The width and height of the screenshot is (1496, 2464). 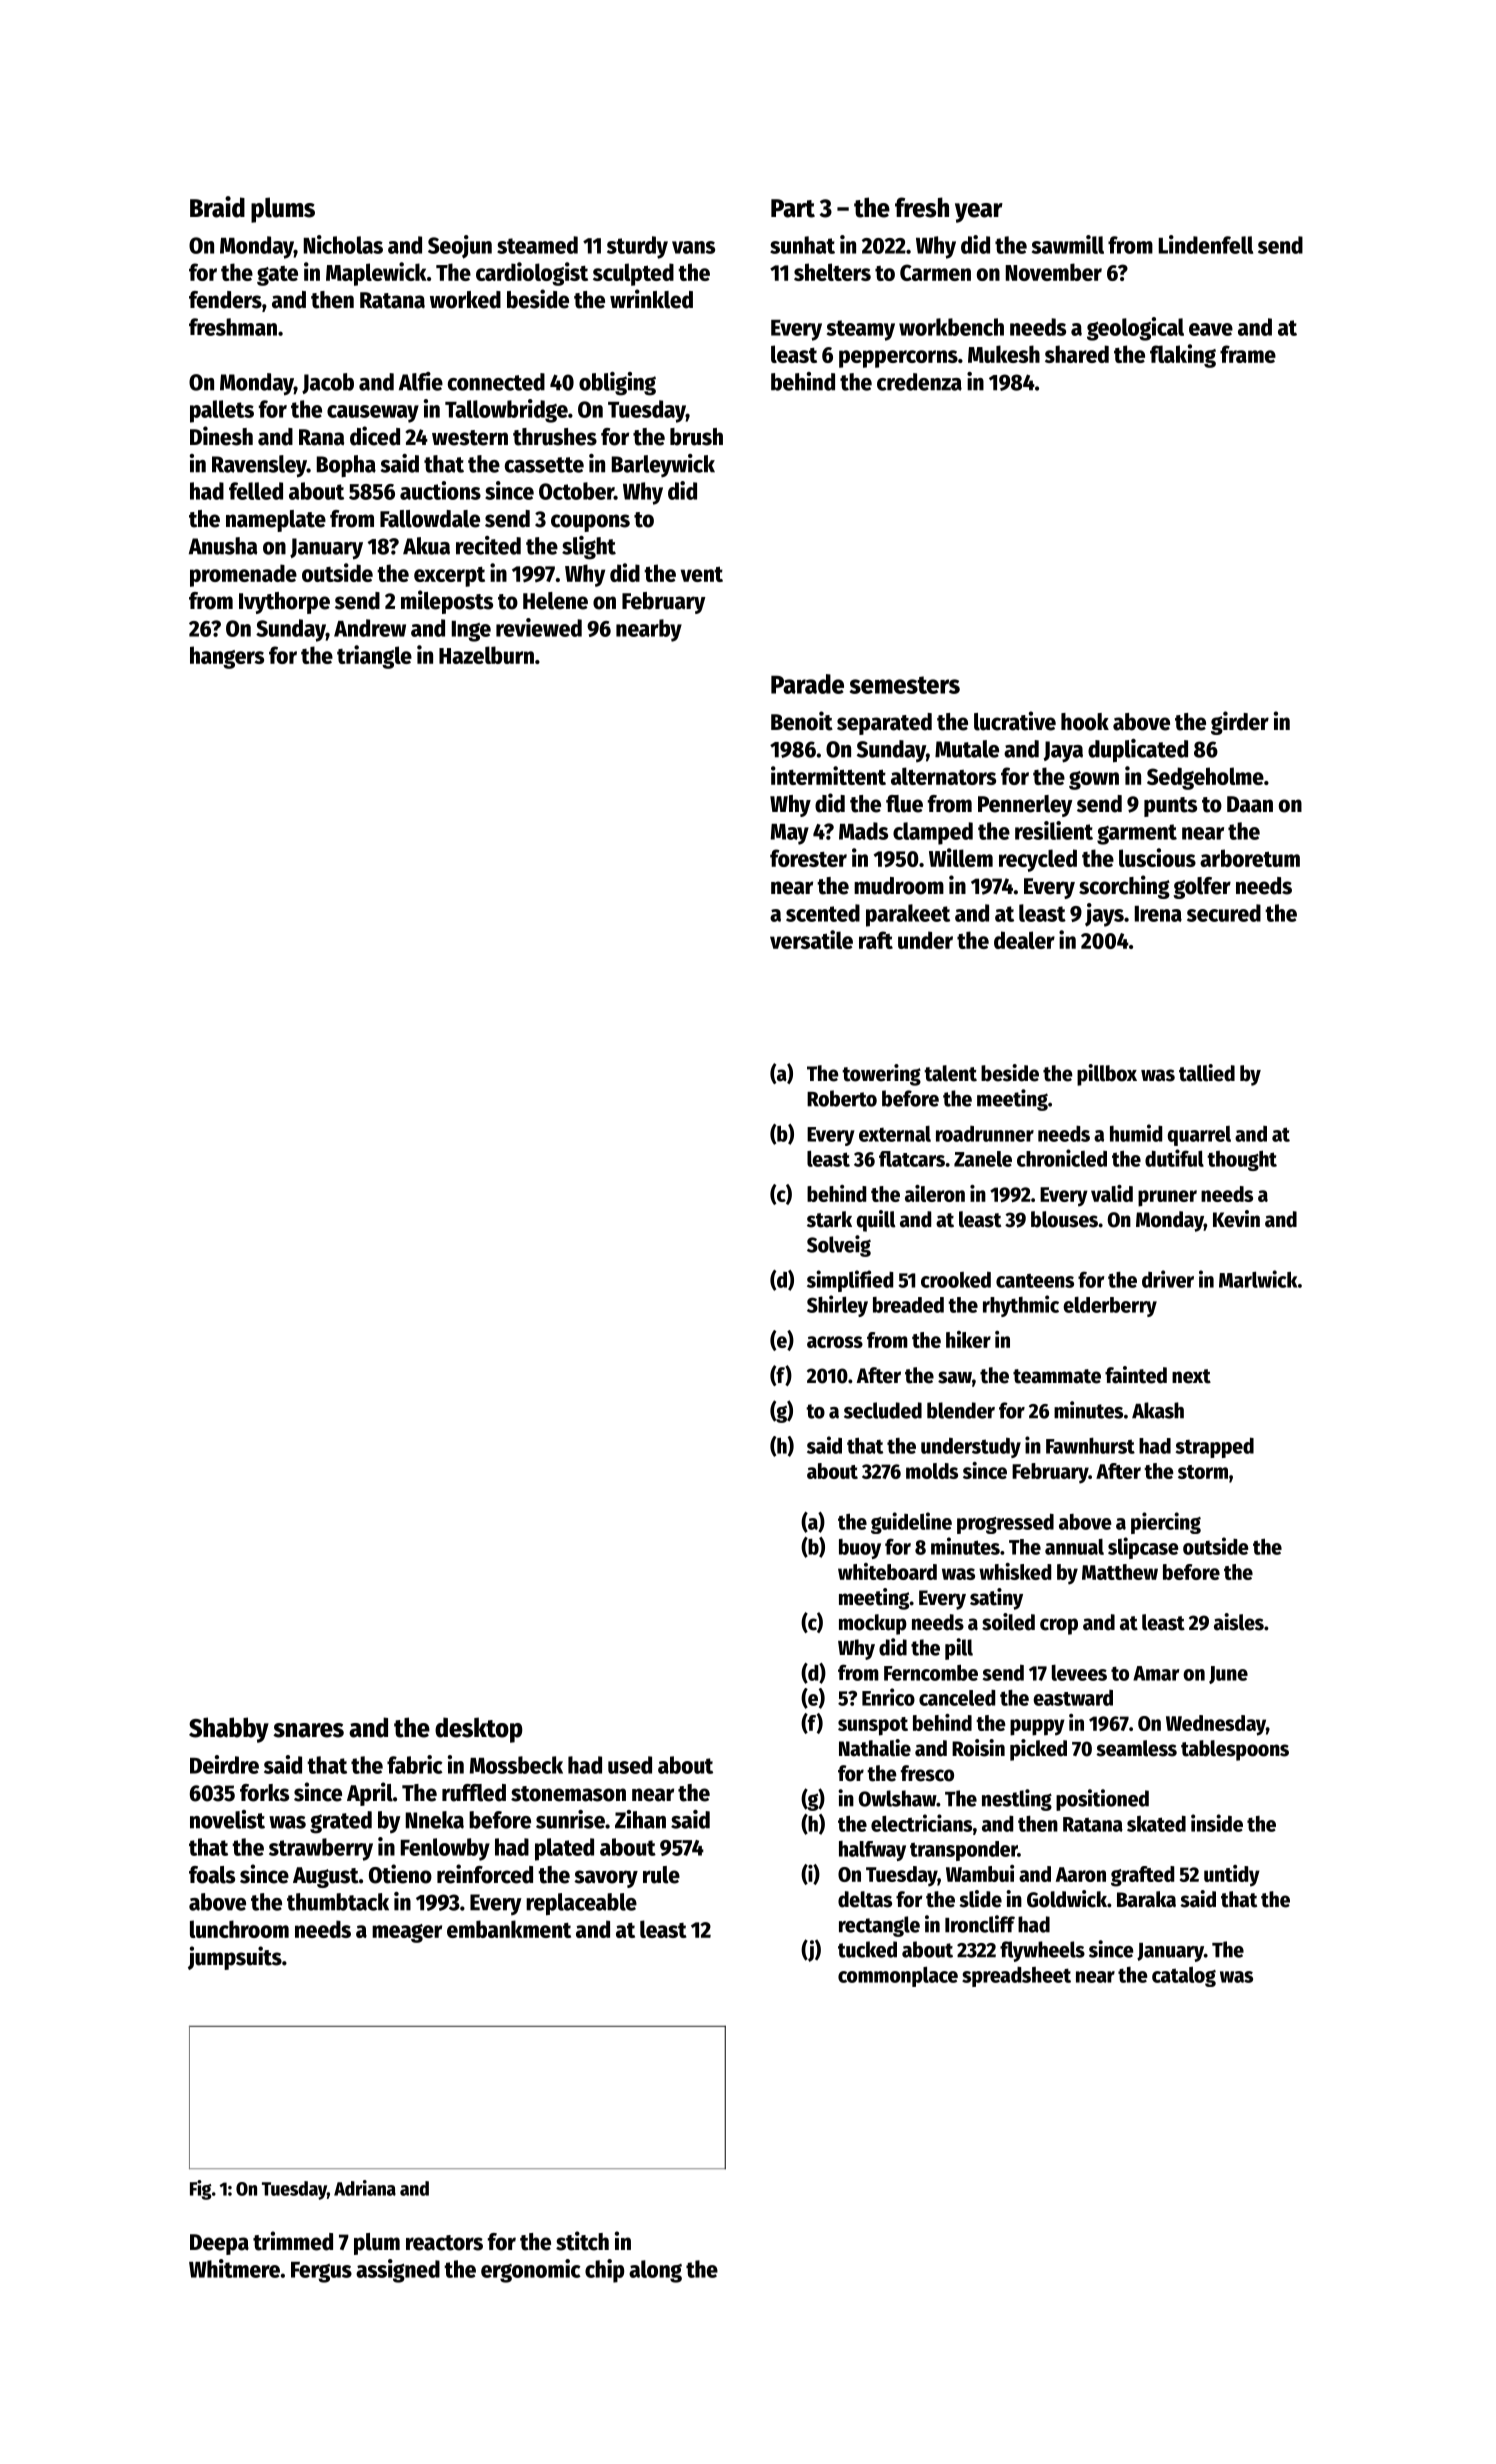 What do you see at coordinates (860, 1549) in the screenshot?
I see `buoy` at bounding box center [860, 1549].
